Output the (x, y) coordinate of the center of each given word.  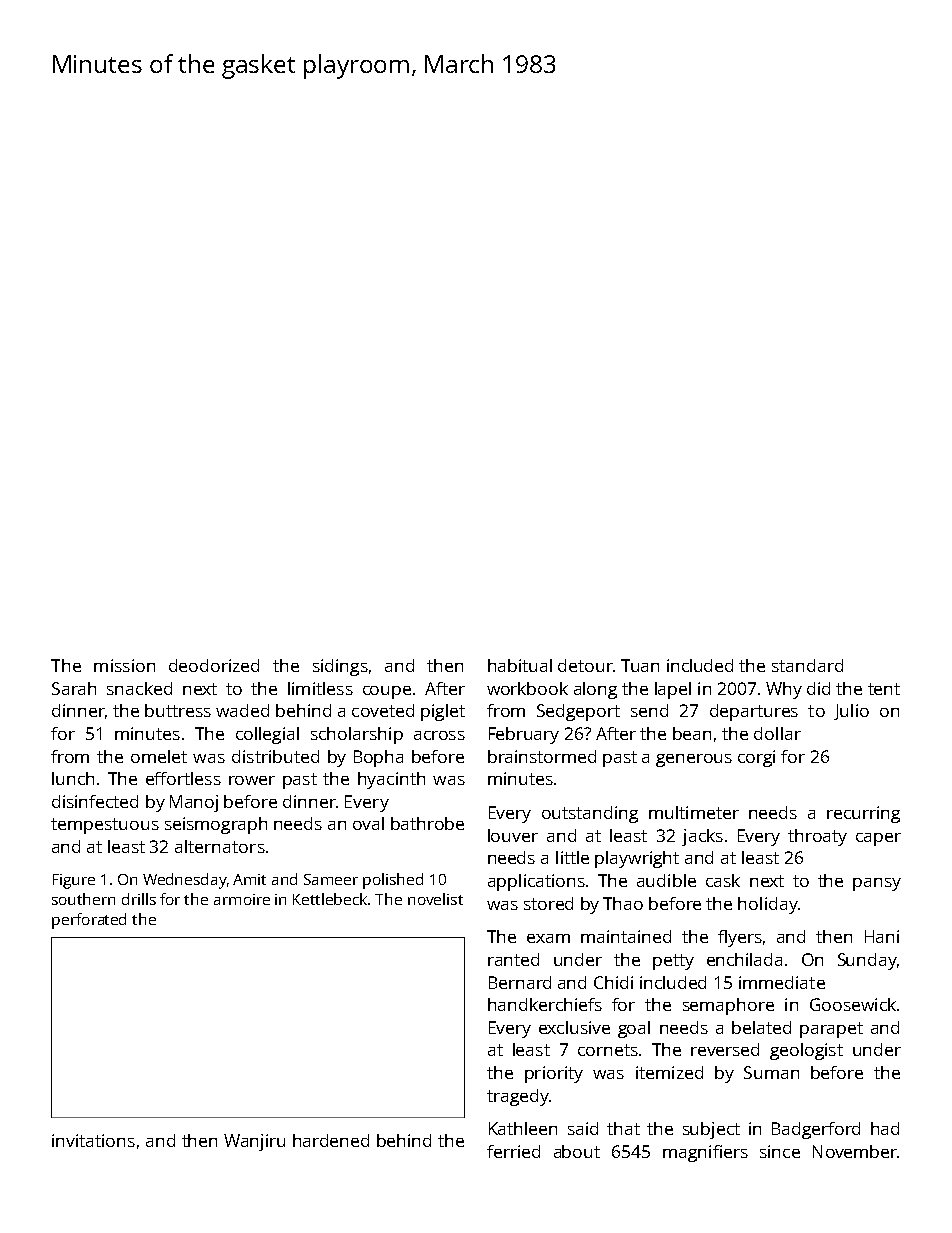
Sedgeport (578, 712)
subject (711, 1130)
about (577, 1151)
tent (884, 689)
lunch (73, 778)
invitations (93, 1140)
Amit (249, 879)
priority (554, 1074)
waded (242, 710)
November (855, 1151)
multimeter (694, 812)
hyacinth (391, 780)
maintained (626, 936)
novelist (435, 899)
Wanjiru (254, 1142)
